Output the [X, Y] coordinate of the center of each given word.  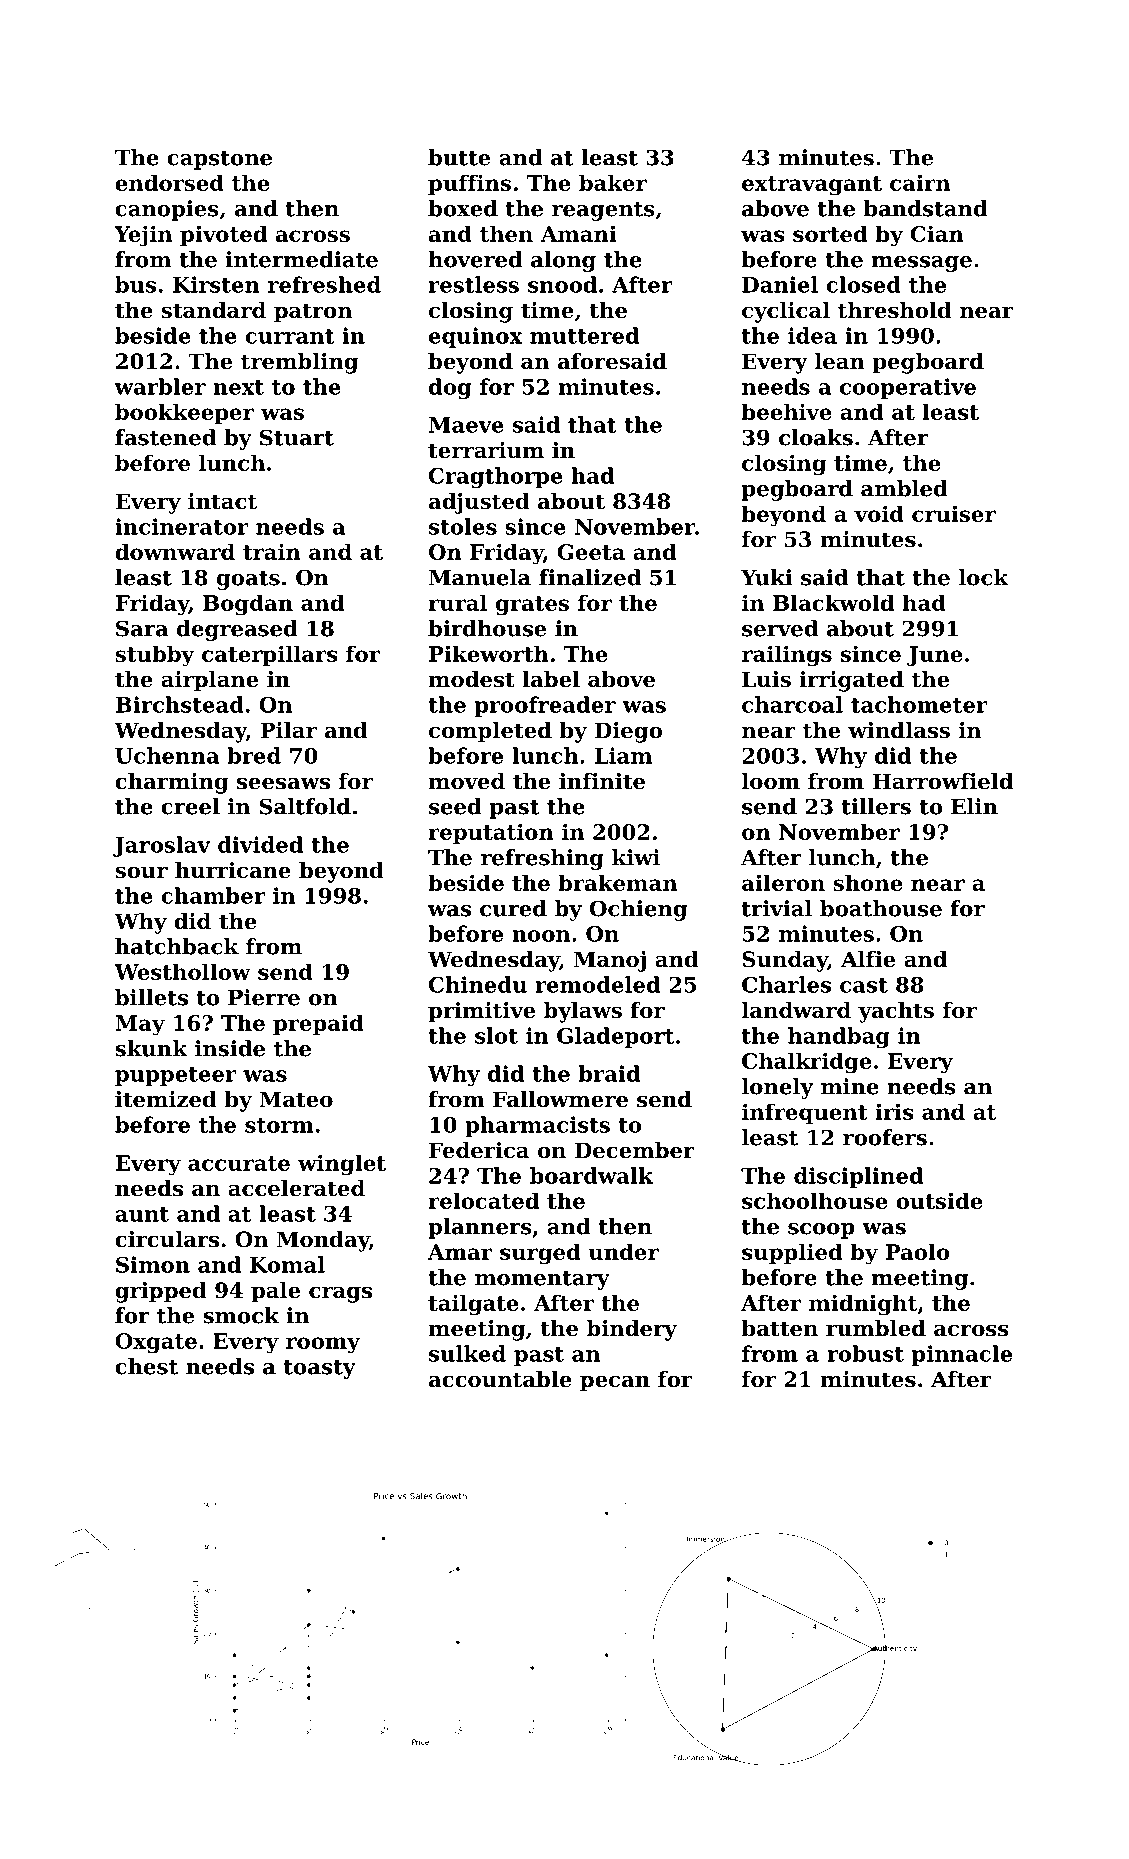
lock [984, 577]
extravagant [812, 186]
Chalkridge [807, 1063]
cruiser [954, 513]
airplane [209, 681]
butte [459, 157]
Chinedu [478, 984]
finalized [590, 577]
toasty [320, 1369]
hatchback [177, 946]
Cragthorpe [496, 477]
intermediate [301, 259]
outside [939, 1200]
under [623, 1251]
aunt [142, 1214]
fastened [165, 437]
